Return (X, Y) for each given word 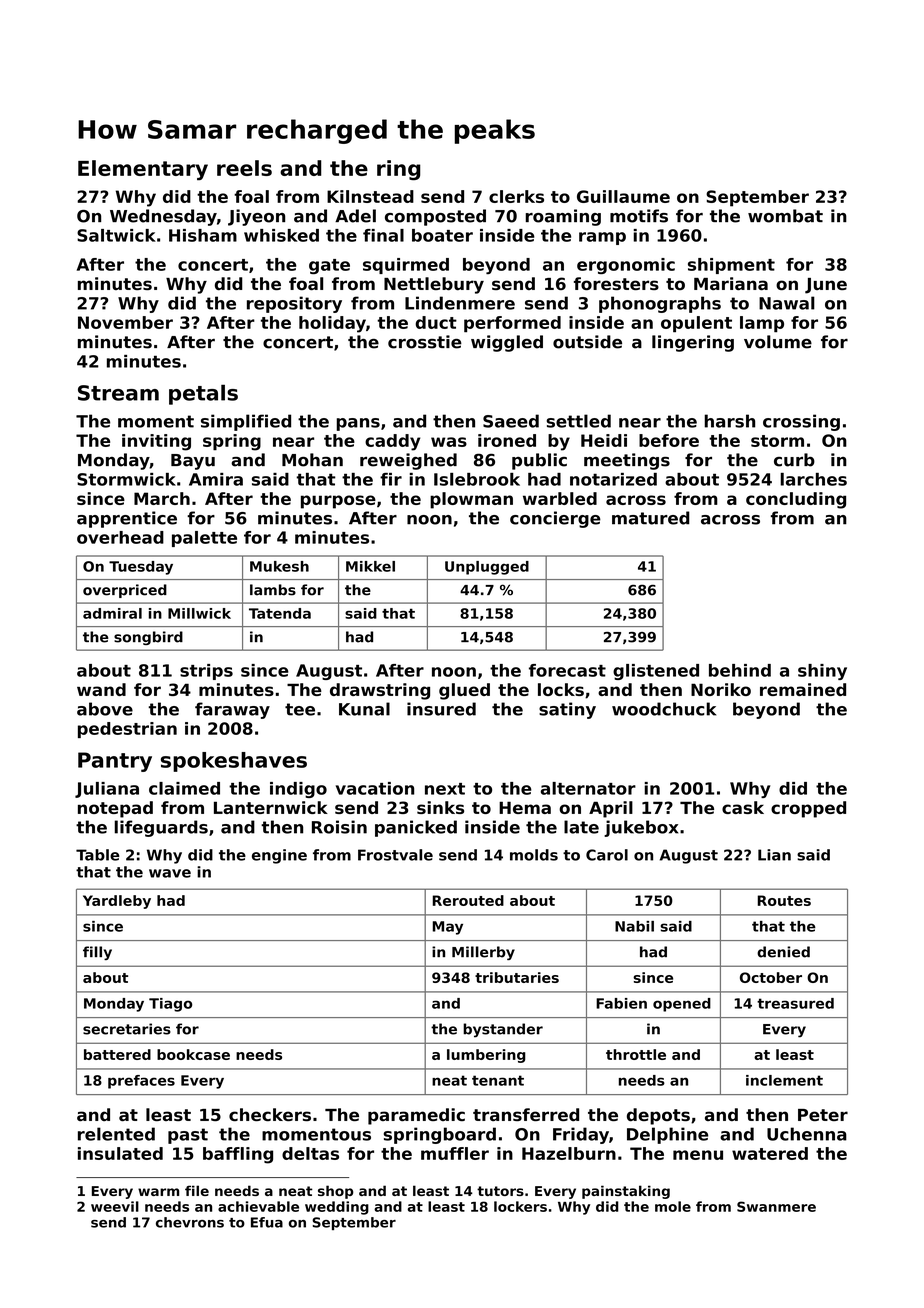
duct (436, 322)
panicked (416, 828)
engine (279, 856)
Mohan (312, 460)
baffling (238, 1155)
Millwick (199, 613)
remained (803, 689)
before (669, 440)
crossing (801, 422)
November (125, 322)
